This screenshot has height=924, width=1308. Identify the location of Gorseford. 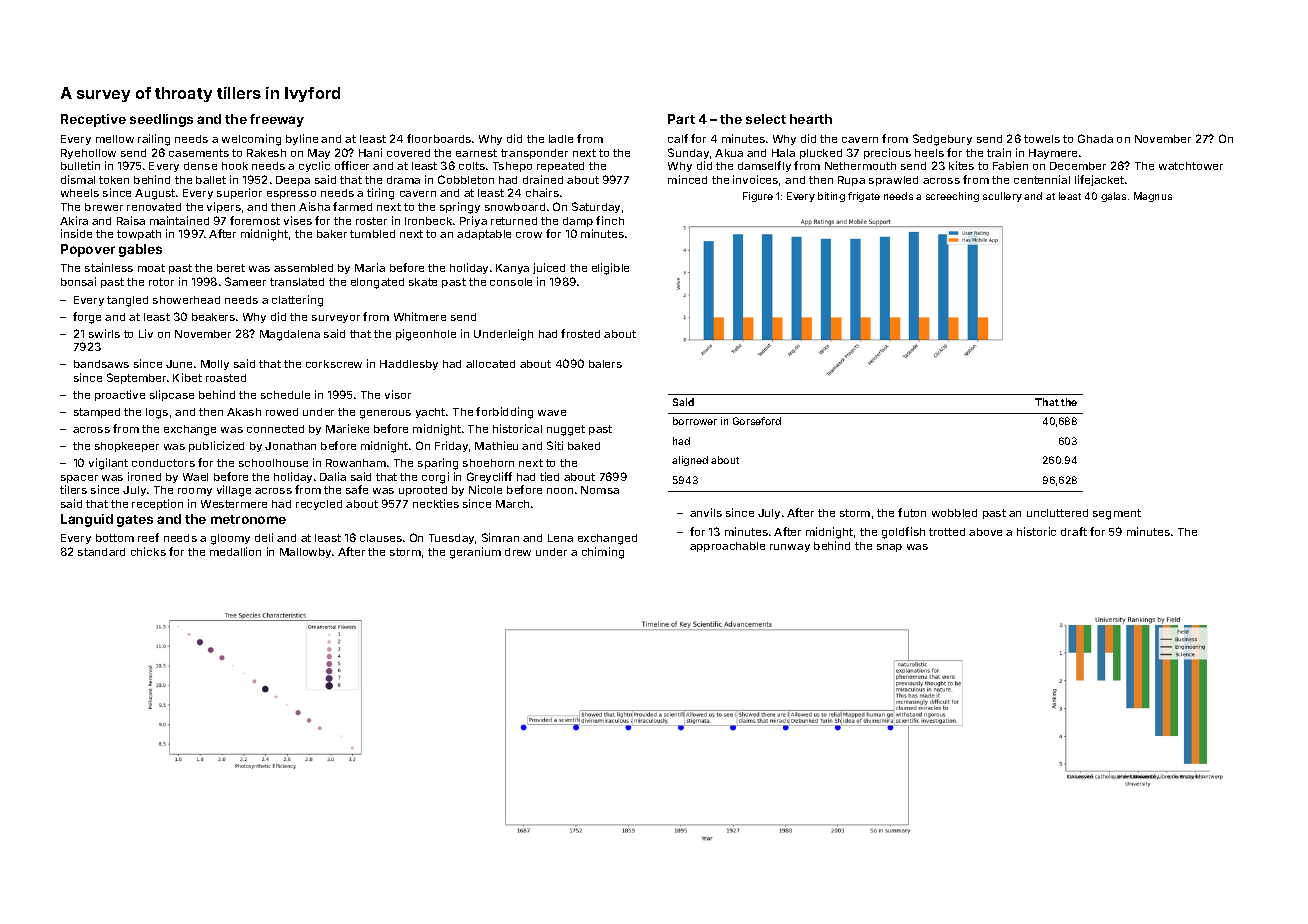
(757, 421).
